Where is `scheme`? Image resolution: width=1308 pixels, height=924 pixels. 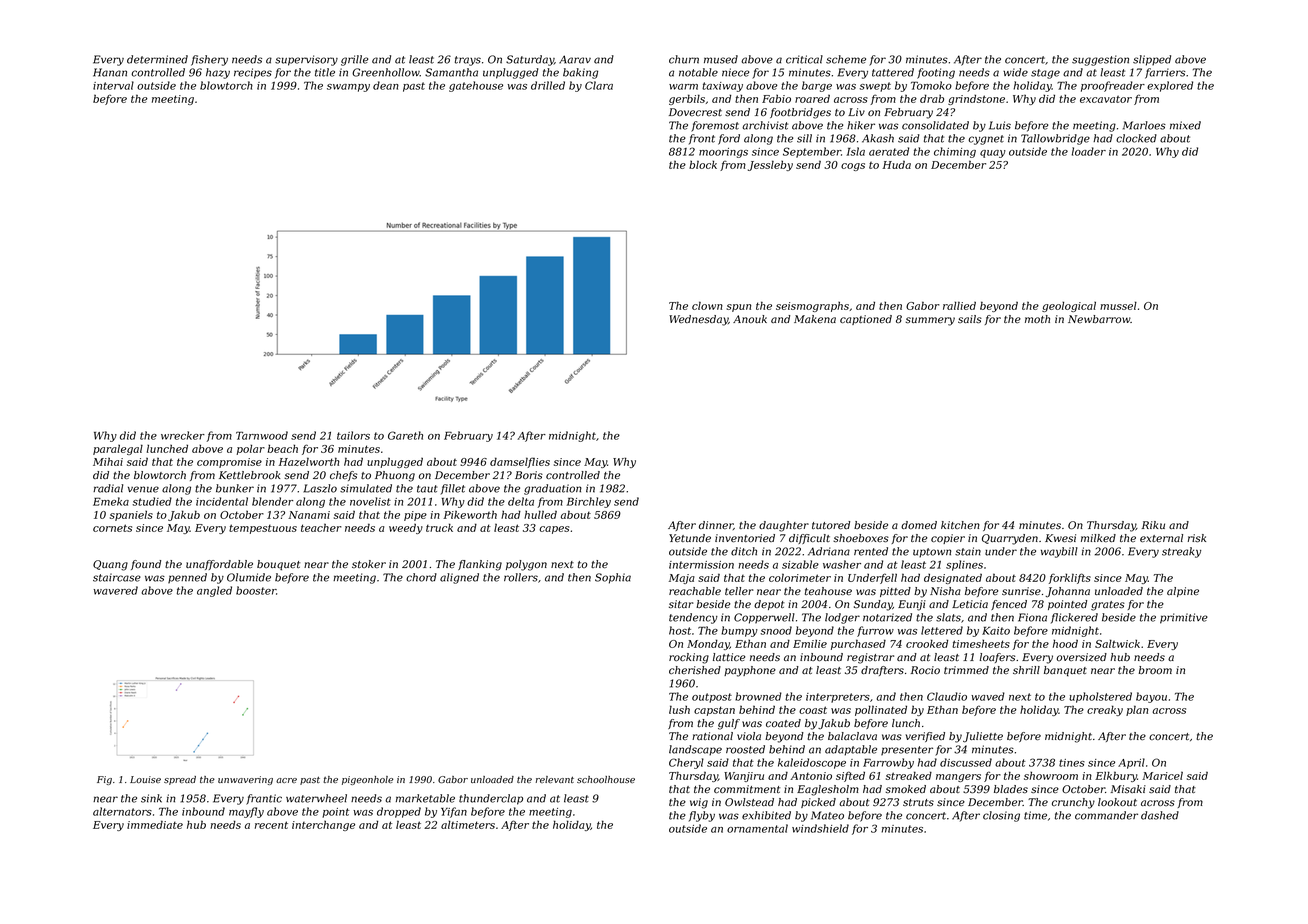 scheme is located at coordinates (846, 59).
